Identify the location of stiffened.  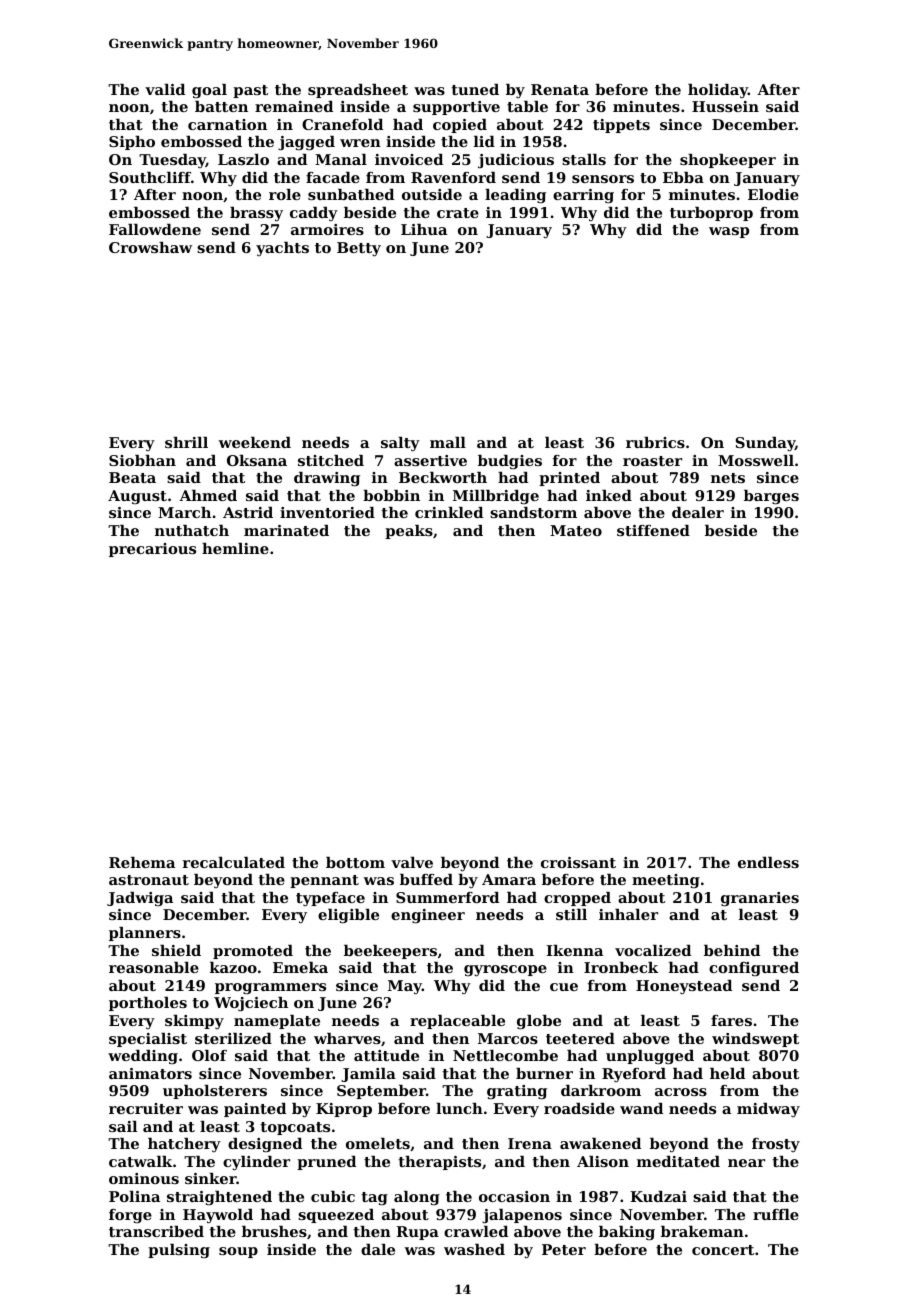
(653, 530).
